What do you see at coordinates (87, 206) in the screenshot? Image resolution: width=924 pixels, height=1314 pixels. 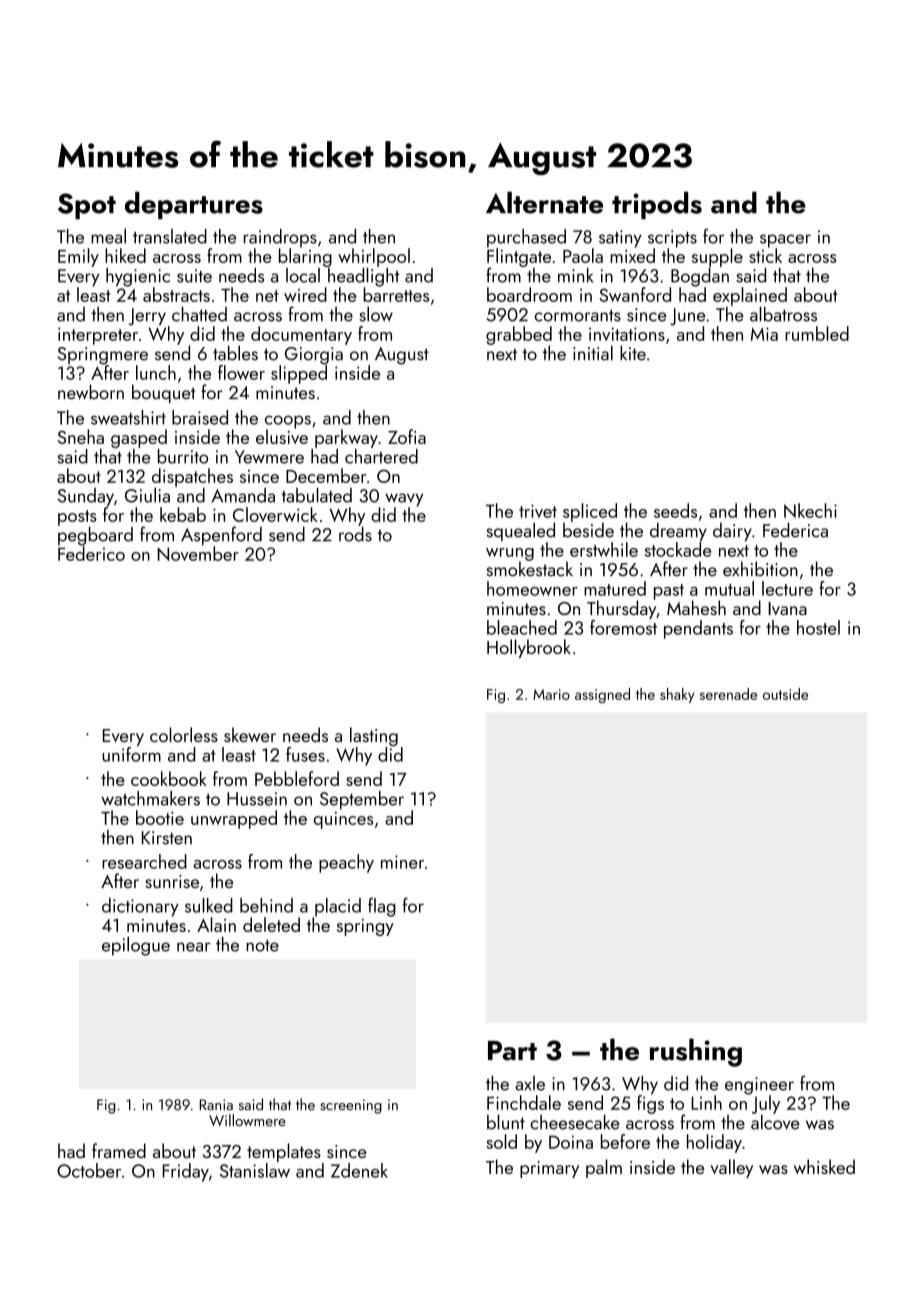 I see `Spot` at bounding box center [87, 206].
